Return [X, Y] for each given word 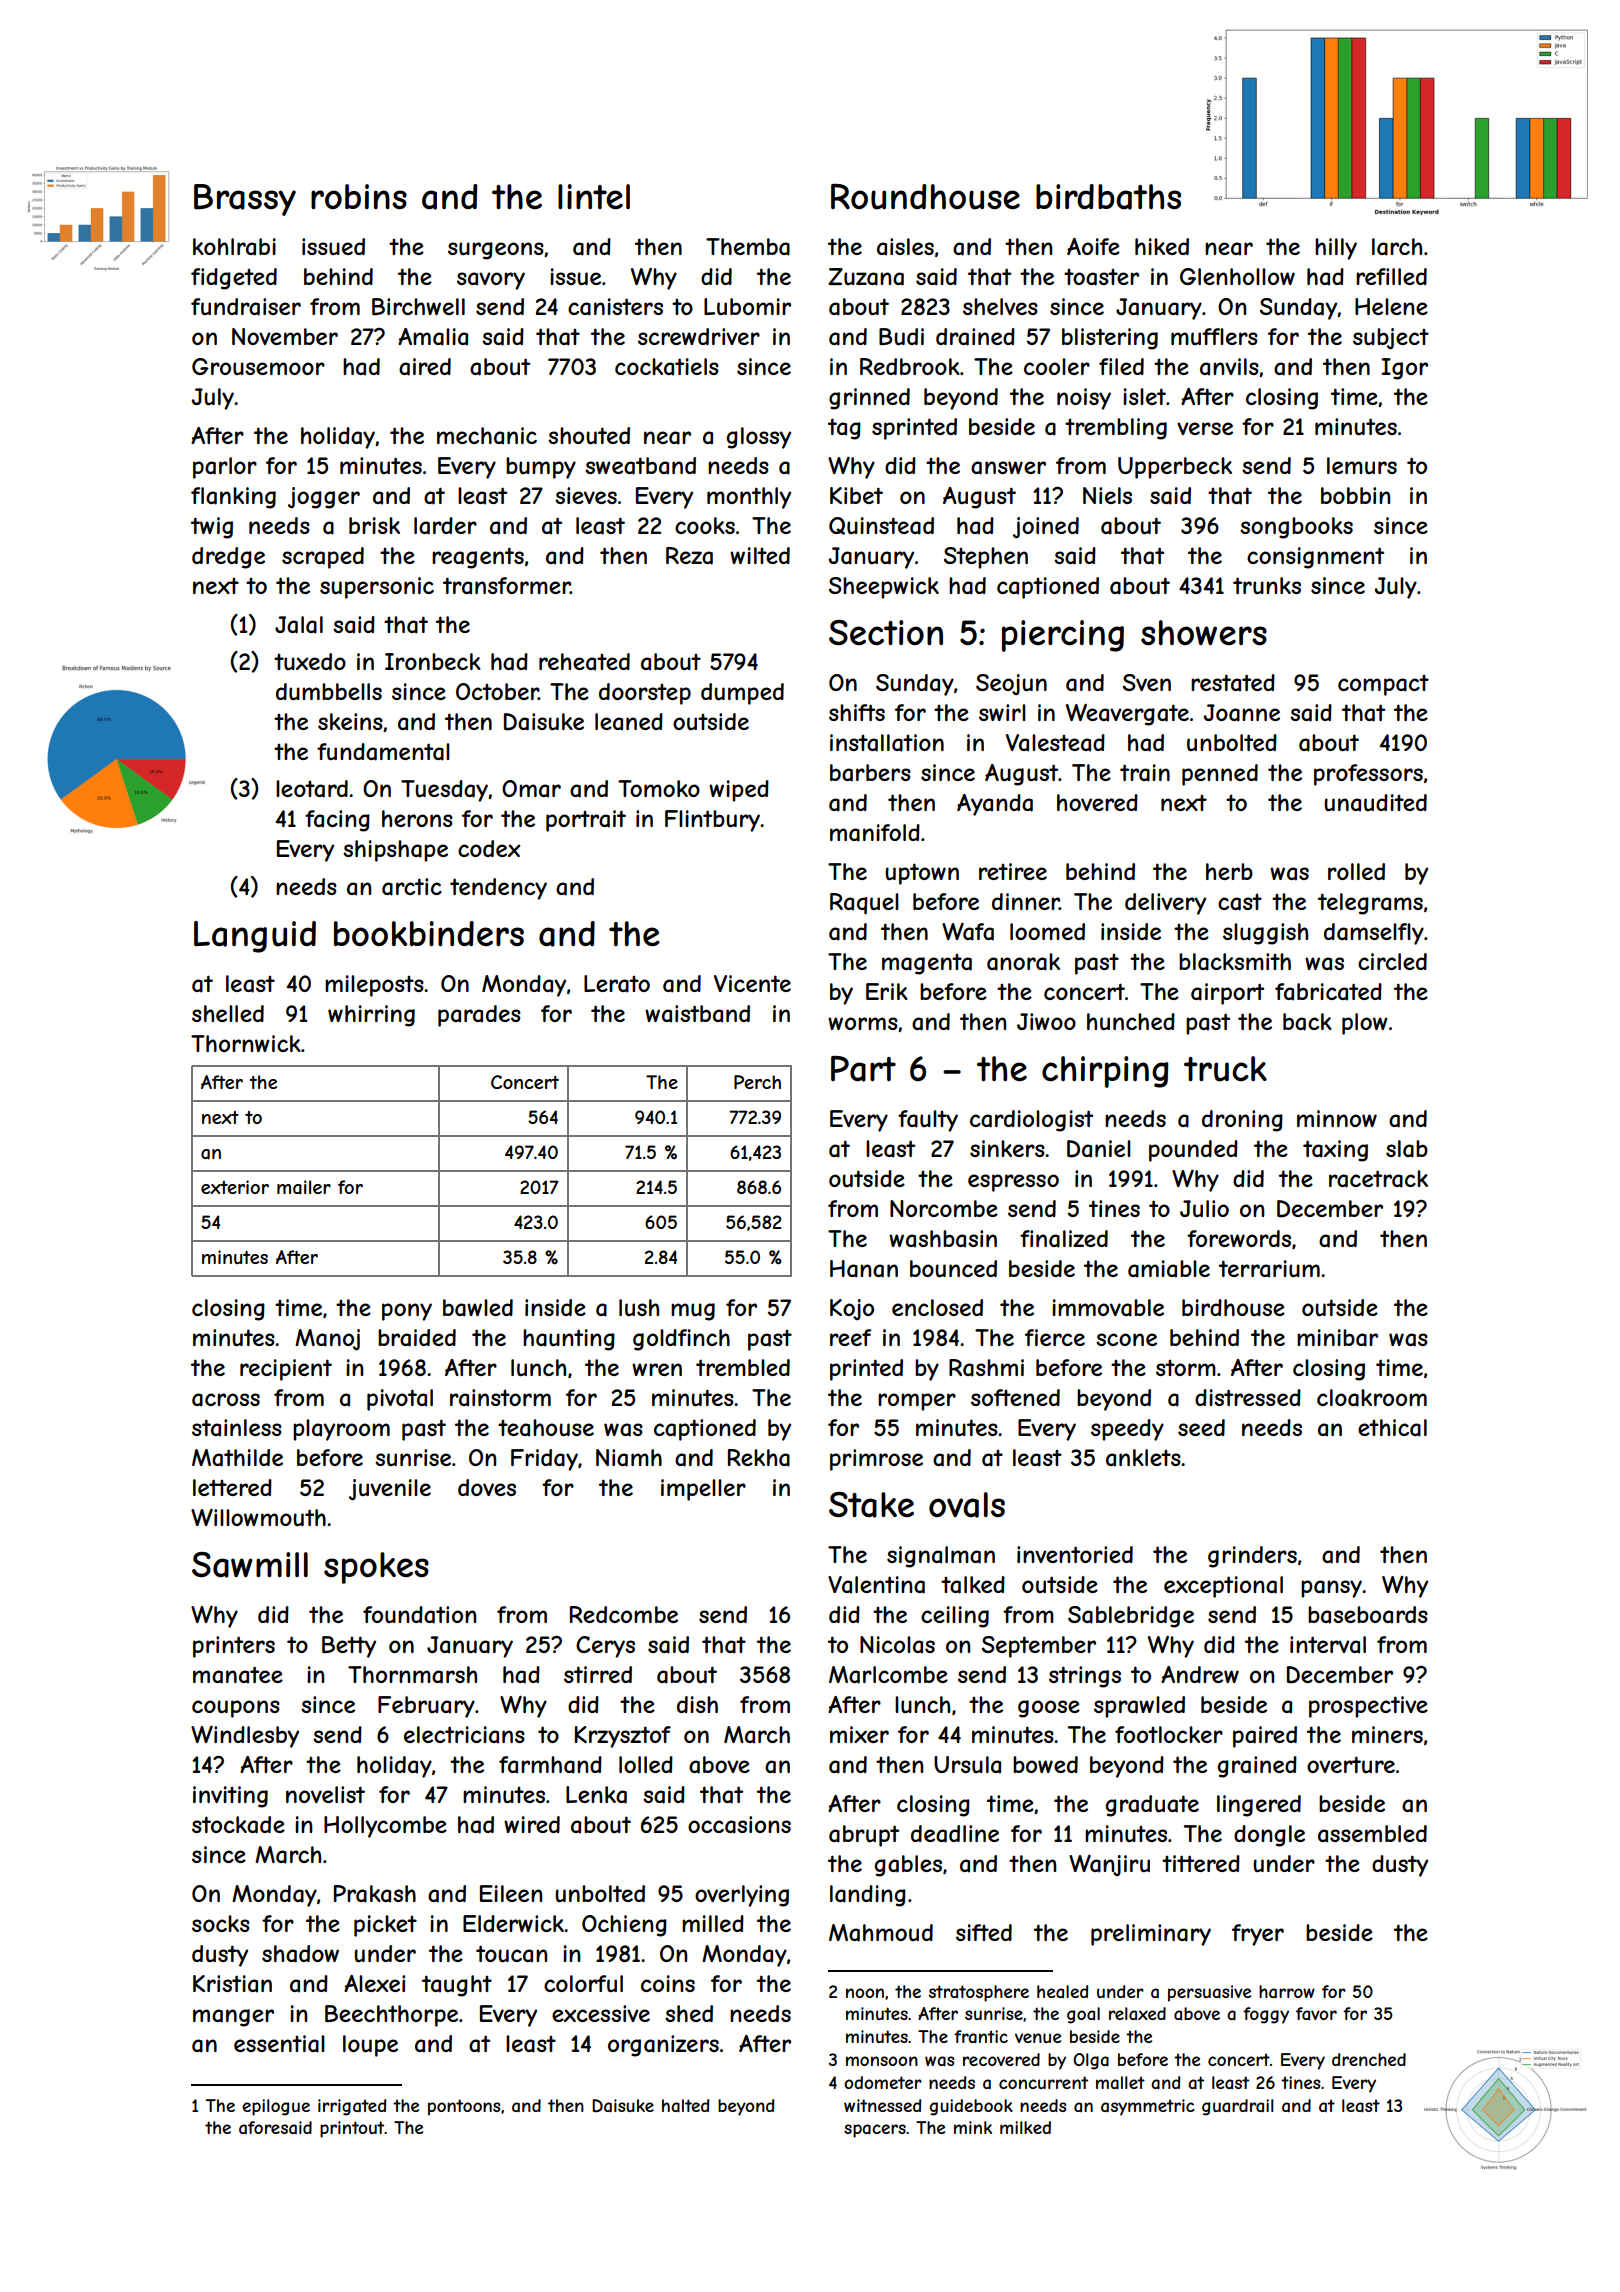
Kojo [852, 1310]
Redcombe [624, 1614]
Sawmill [250, 1565]
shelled [228, 1013]
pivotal [400, 1400]
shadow [300, 1954]
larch [1397, 247]
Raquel [864, 904]
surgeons [496, 251]
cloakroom [1372, 1398]
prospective [1368, 1707]
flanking [233, 498]
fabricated [1328, 992]
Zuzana [866, 277]
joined [1046, 528]
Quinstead [881, 526]
